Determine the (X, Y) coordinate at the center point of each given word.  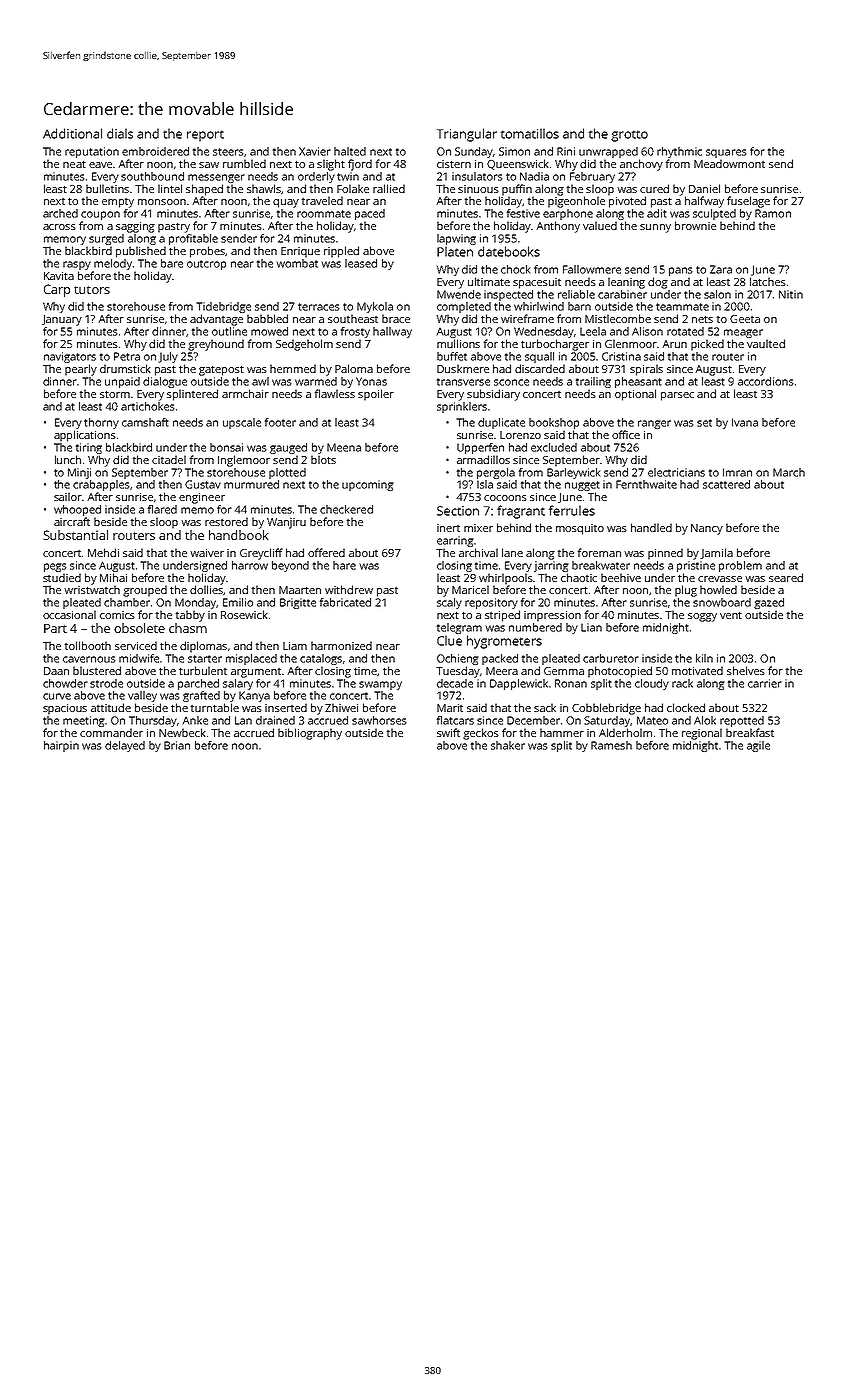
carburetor (611, 658)
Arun (674, 344)
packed (500, 659)
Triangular (467, 135)
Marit (450, 708)
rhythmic (679, 152)
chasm (188, 628)
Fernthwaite (646, 484)
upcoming (368, 485)
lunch (68, 459)
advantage (216, 320)
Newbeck (182, 732)
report (205, 136)
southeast (353, 318)
